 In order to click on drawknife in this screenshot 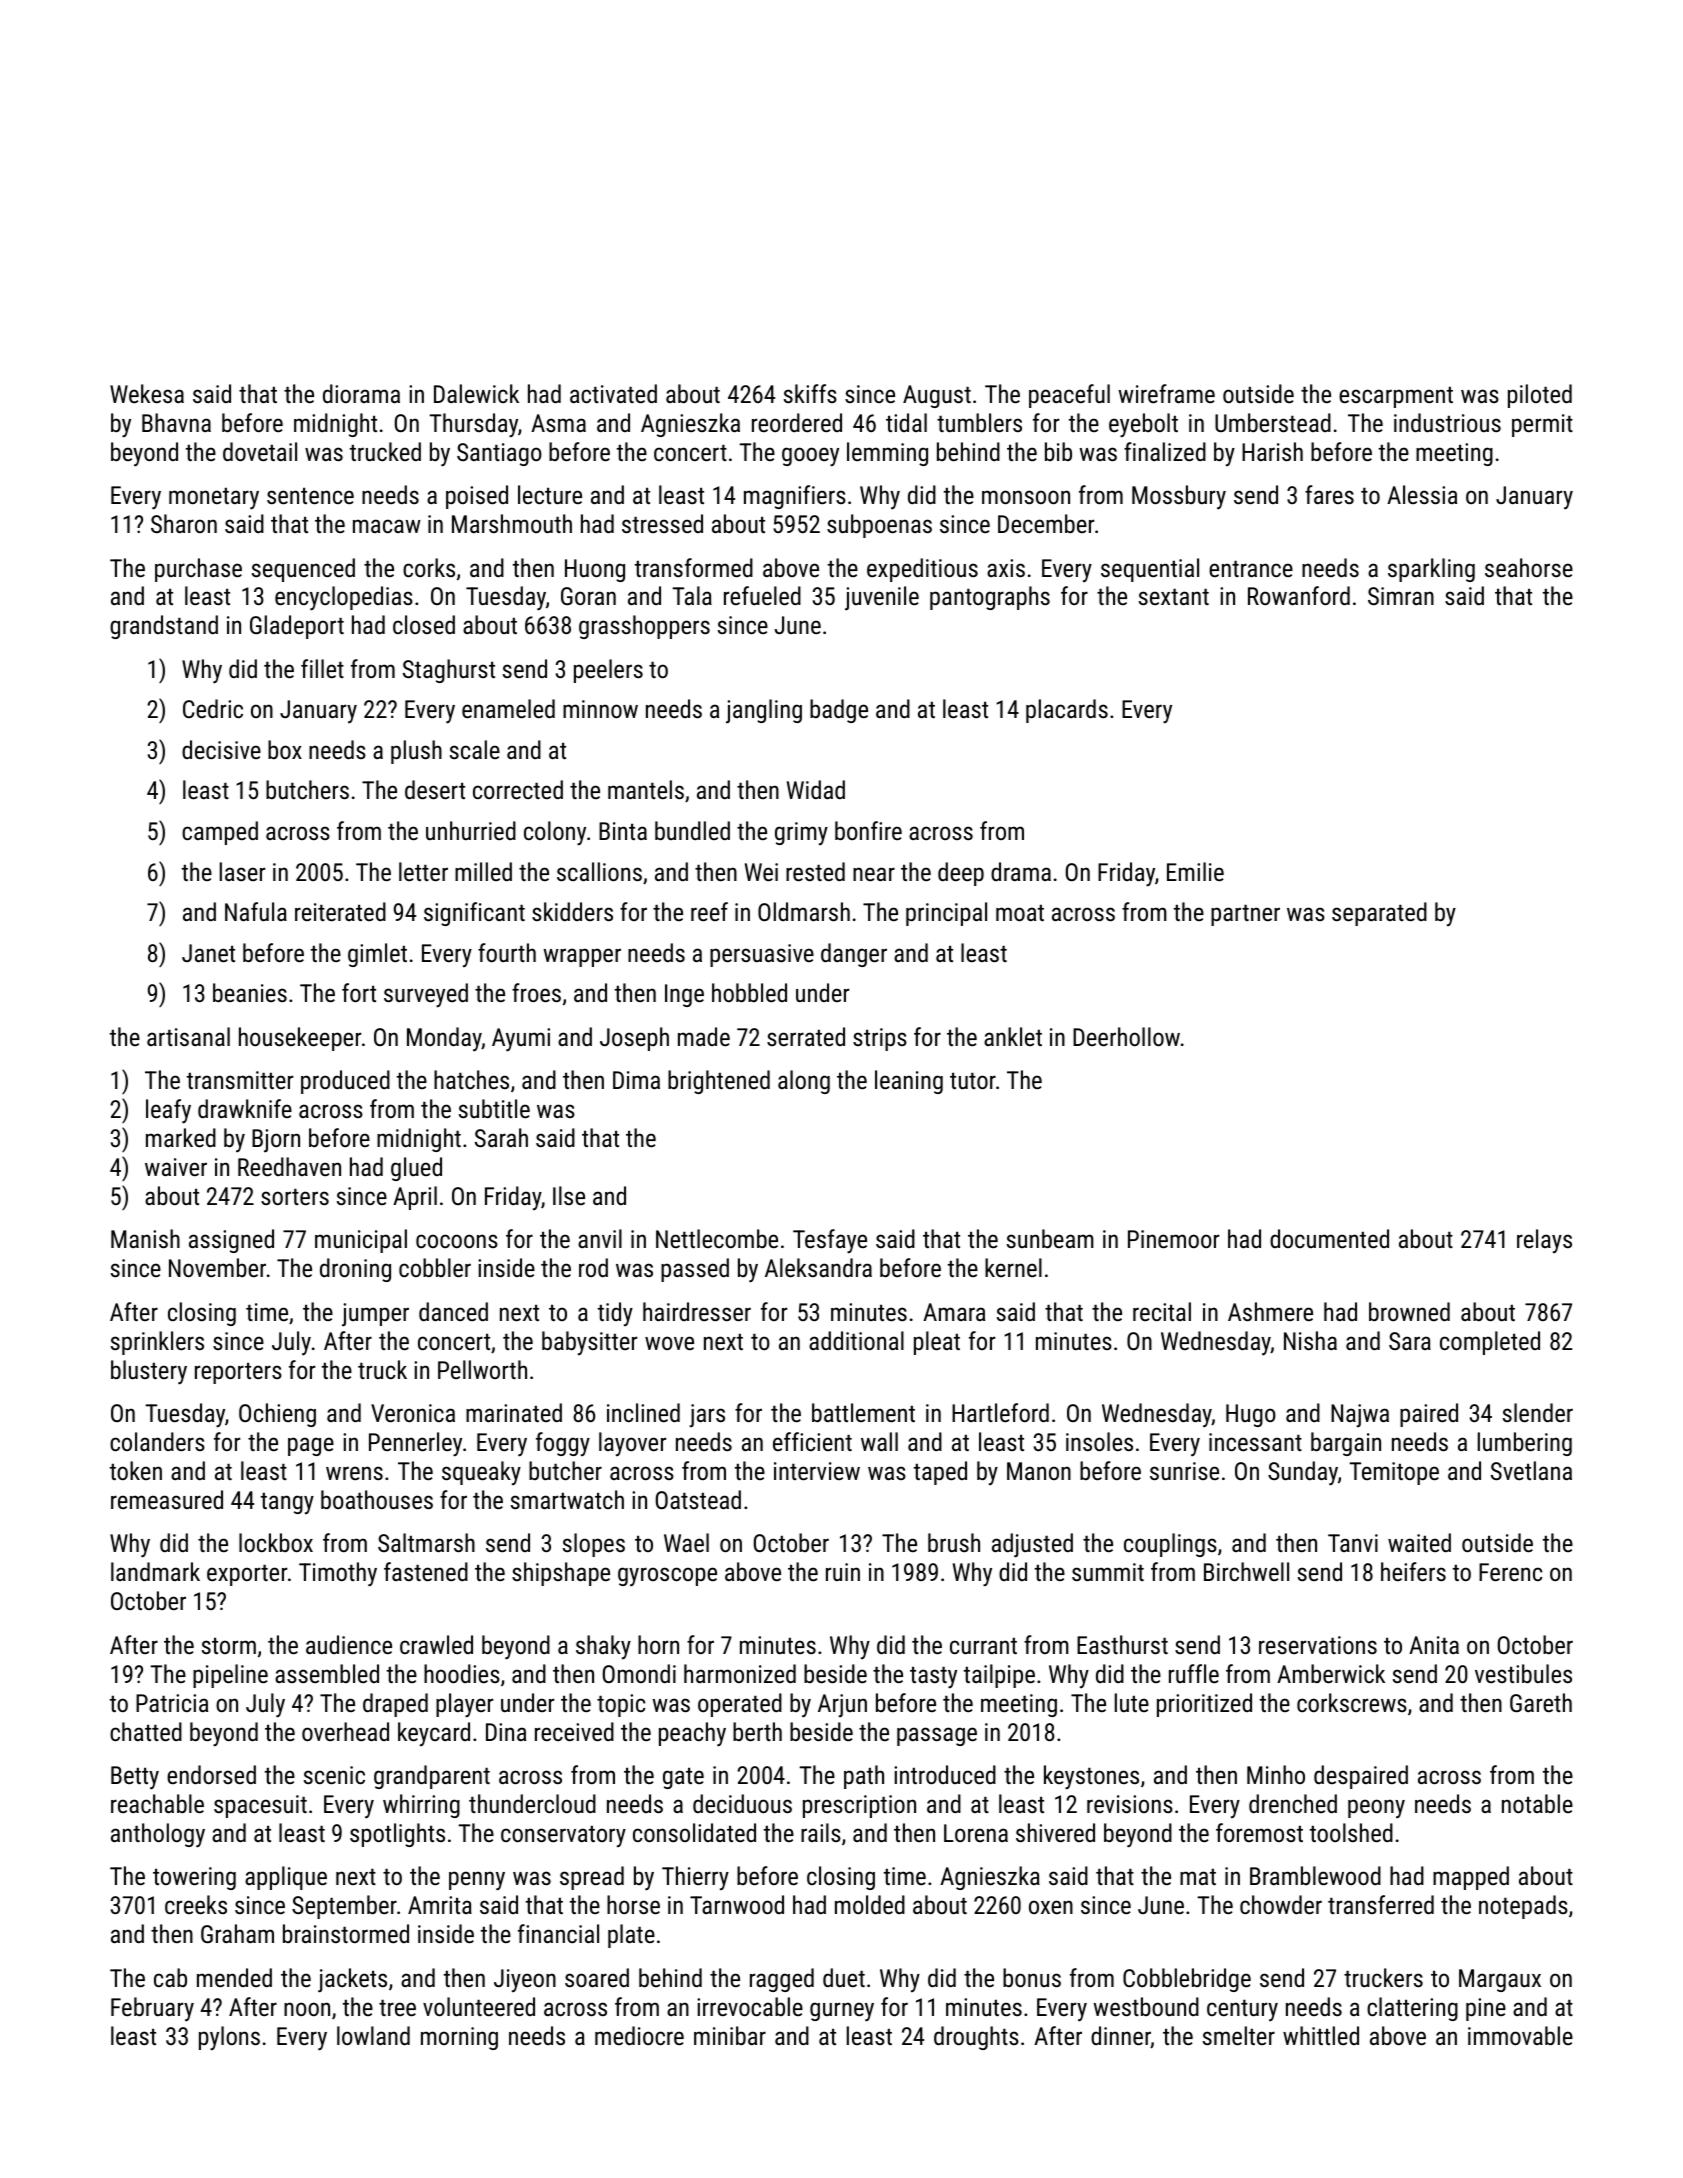, I will do `click(245, 1108)`.
